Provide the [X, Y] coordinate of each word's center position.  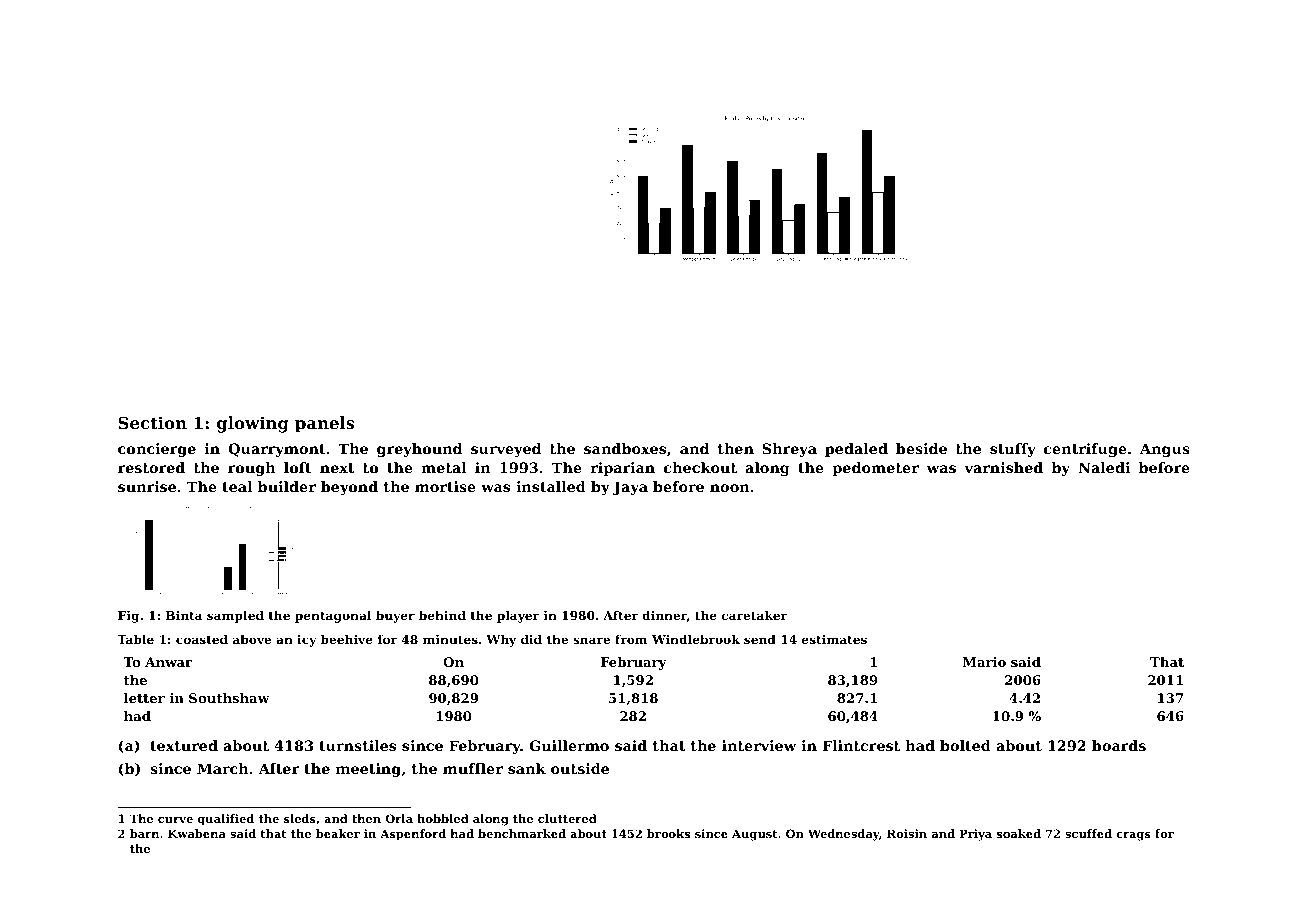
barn [144, 833]
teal [237, 486]
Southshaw [229, 698]
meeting [368, 770]
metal [444, 467]
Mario [984, 662]
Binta [184, 615]
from [631, 639]
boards [1119, 745]
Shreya [789, 450]
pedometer [875, 469]
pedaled [856, 450]
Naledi [1104, 467]
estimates [834, 639]
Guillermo [569, 745]
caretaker [754, 615]
